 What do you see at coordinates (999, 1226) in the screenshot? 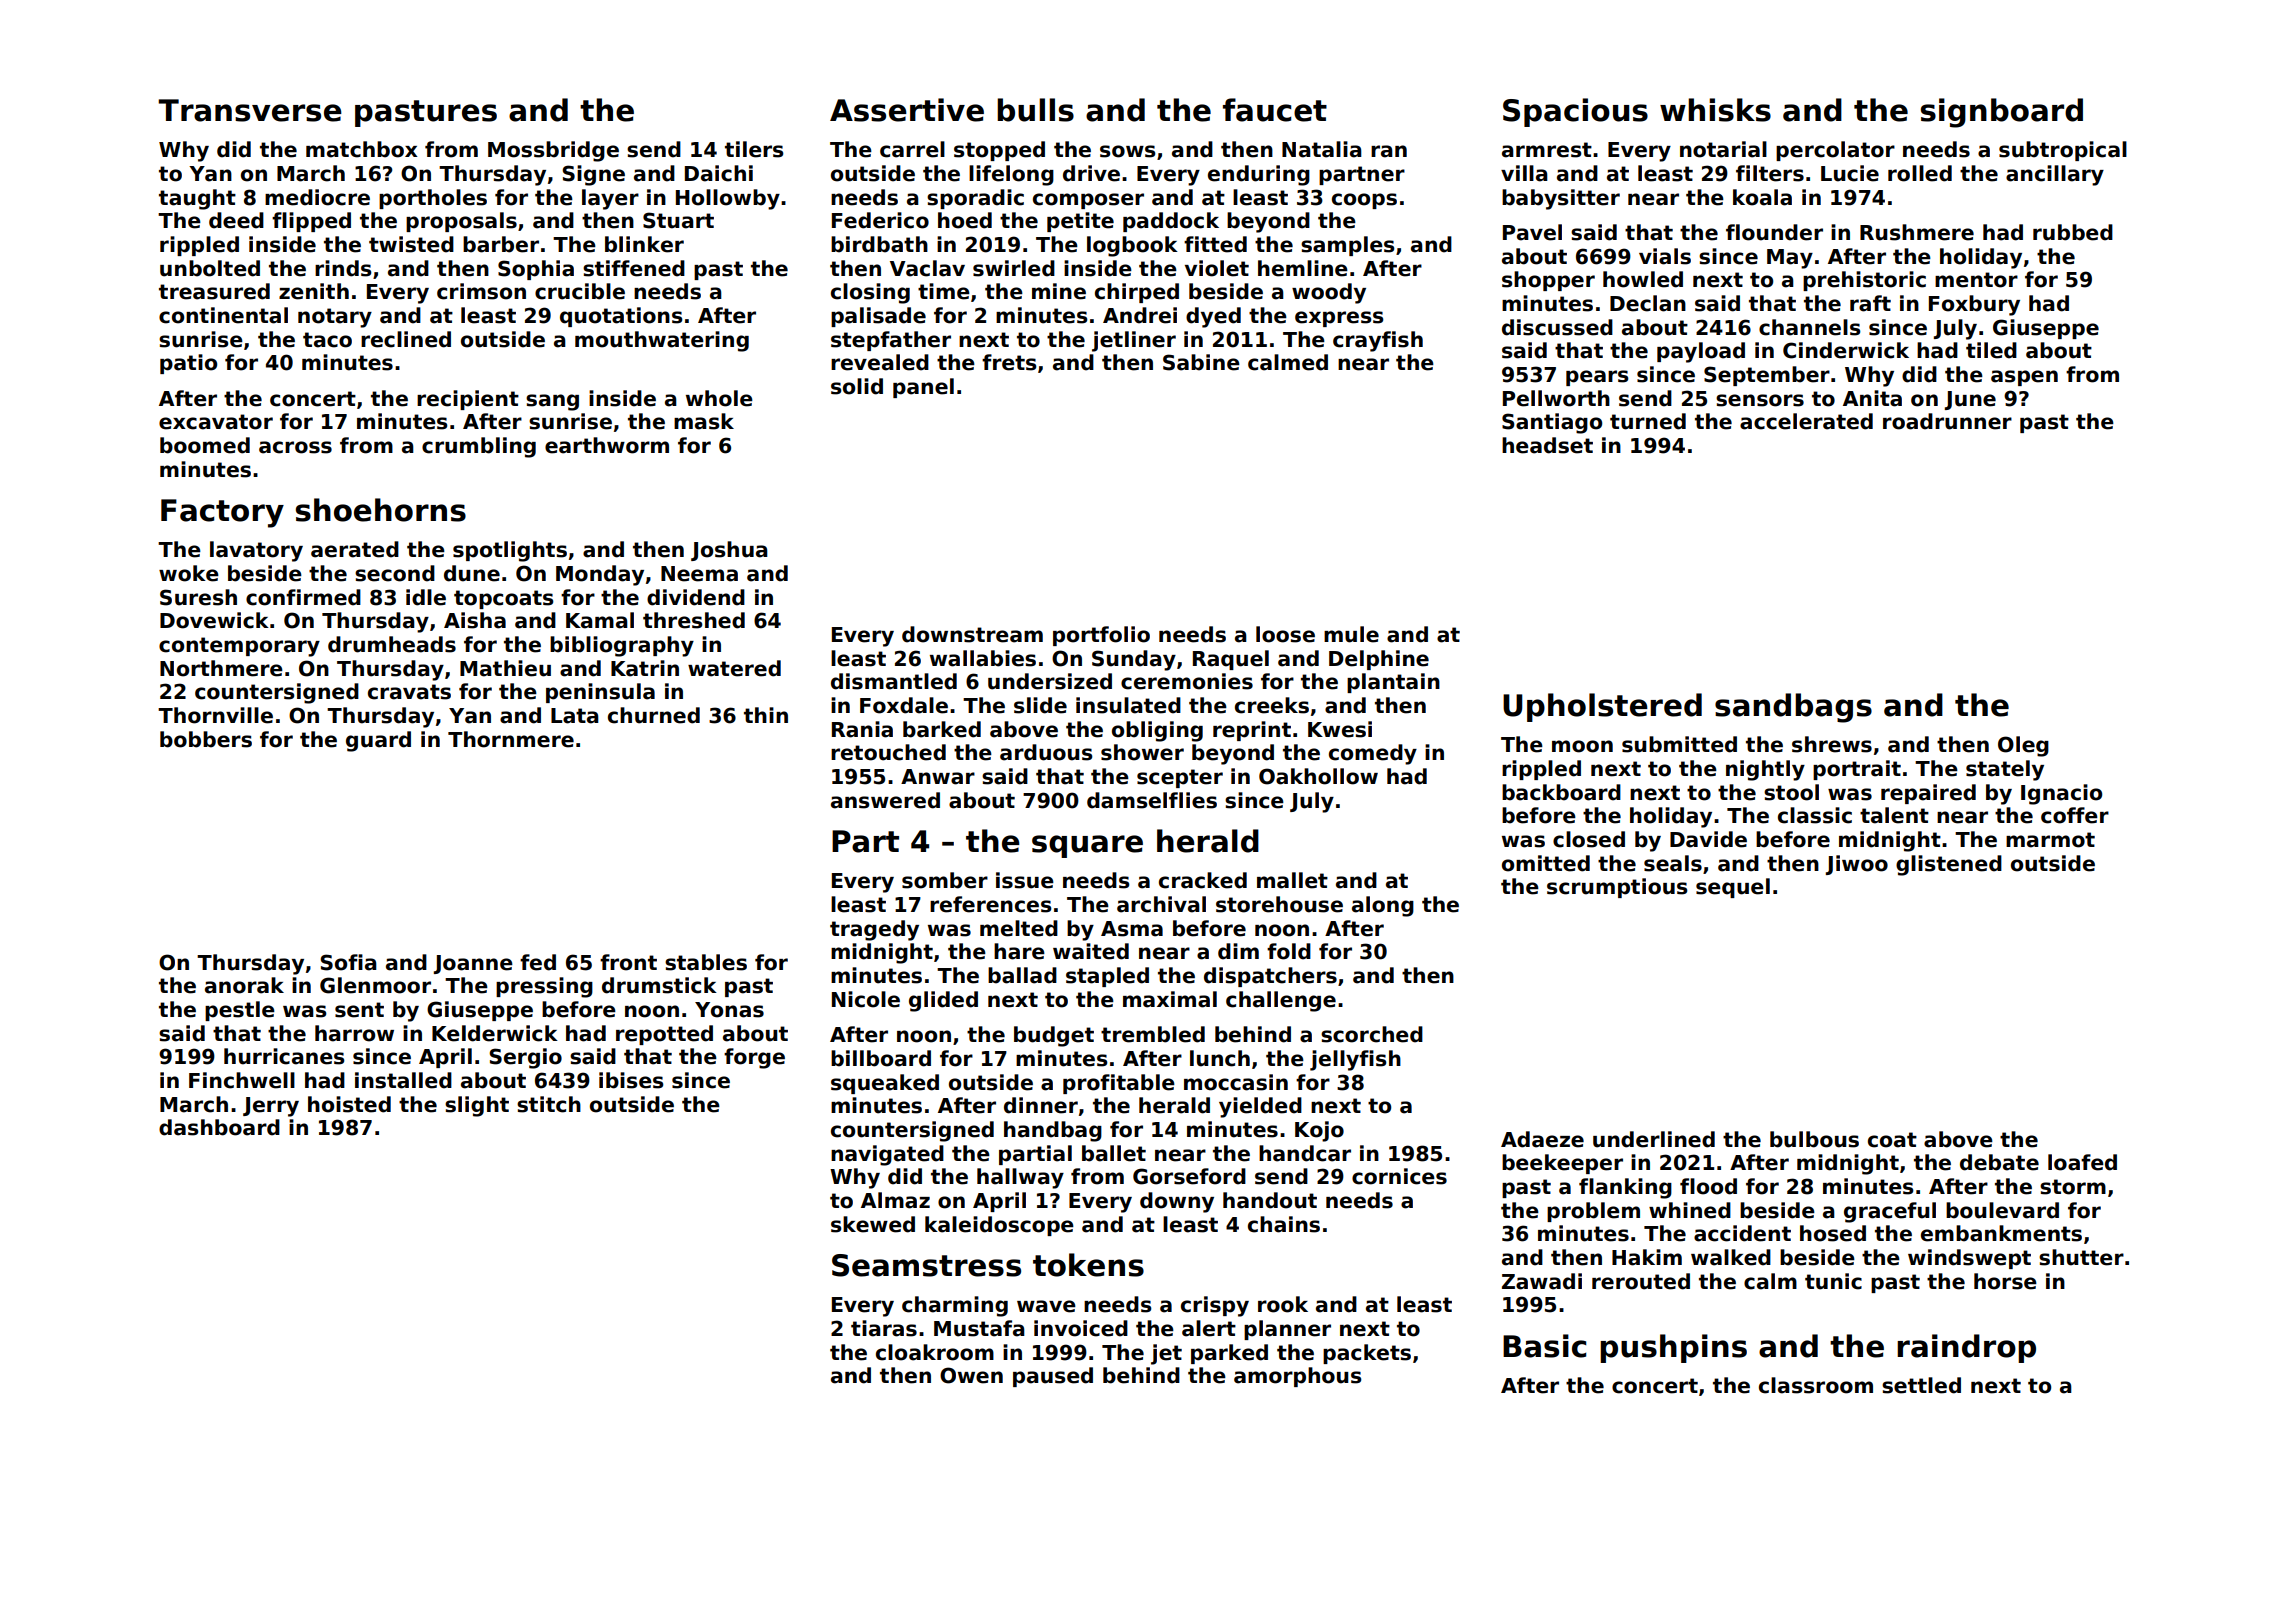
I see `kaleidoscope` at bounding box center [999, 1226].
